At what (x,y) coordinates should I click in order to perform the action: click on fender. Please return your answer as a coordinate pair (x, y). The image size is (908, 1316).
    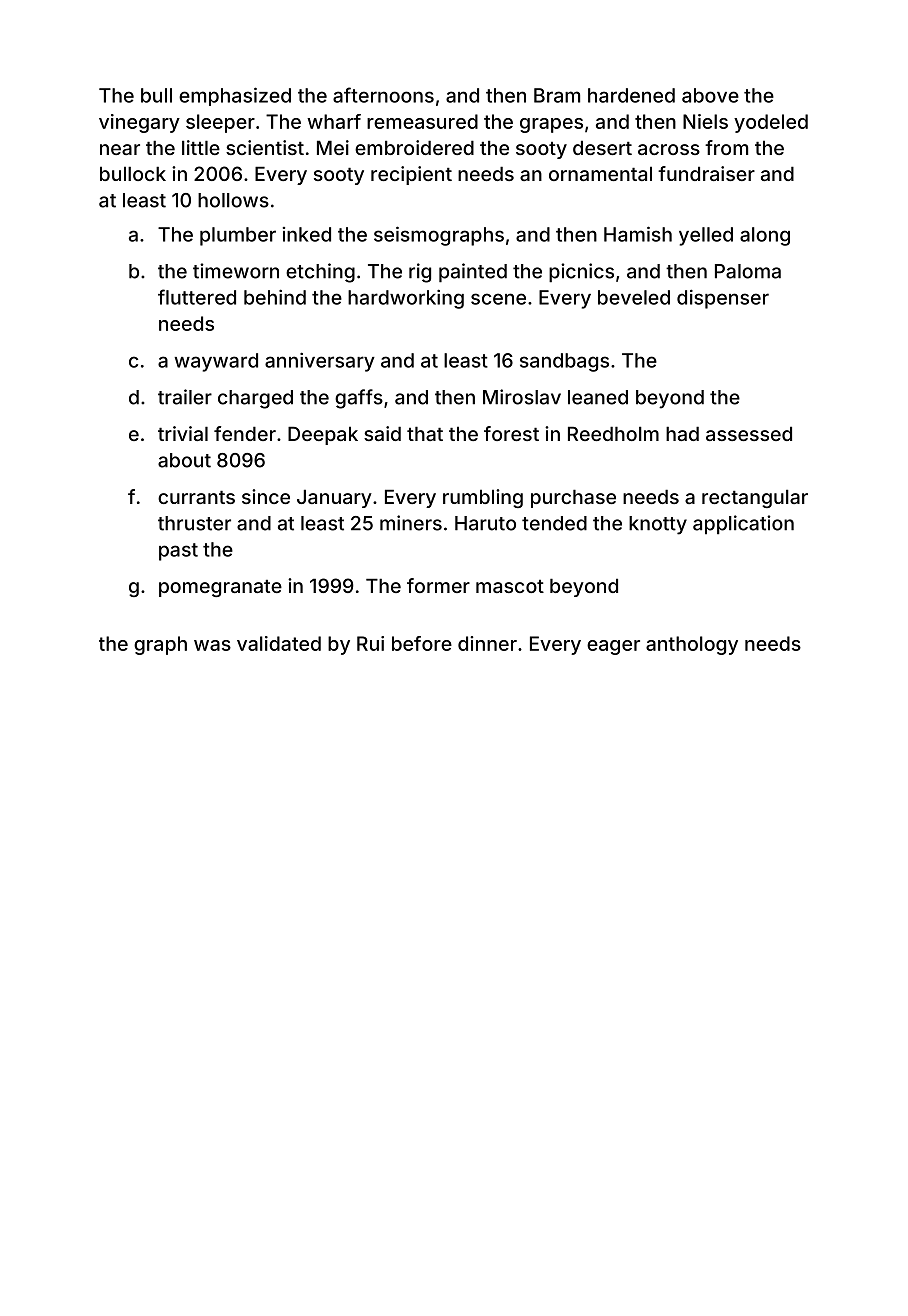
    Looking at the image, I should click on (245, 433).
